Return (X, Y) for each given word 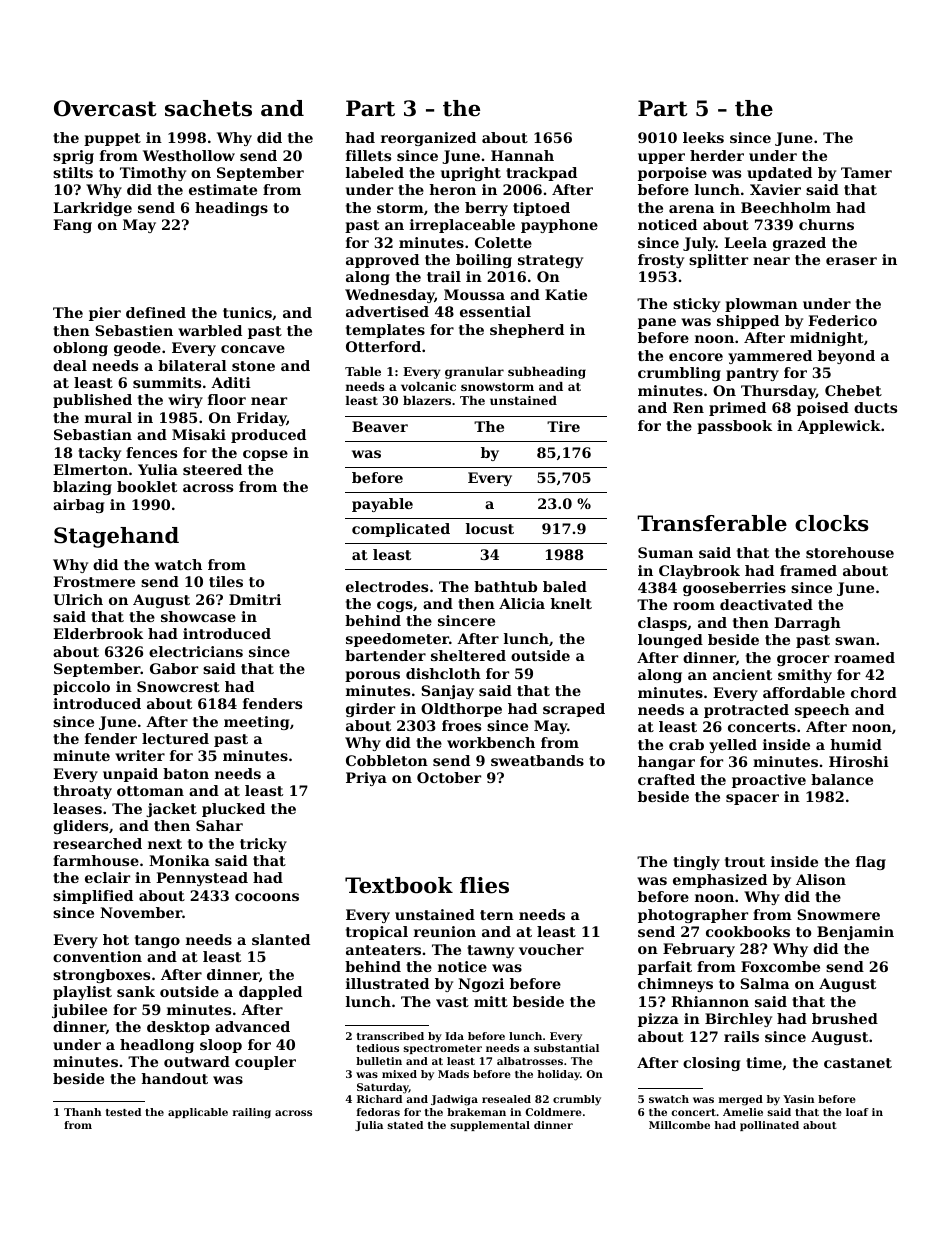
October (449, 777)
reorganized (428, 139)
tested (123, 1112)
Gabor (174, 668)
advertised (387, 311)
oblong (80, 349)
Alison (821, 879)
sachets (208, 108)
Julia (369, 1126)
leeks (703, 137)
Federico (842, 320)
